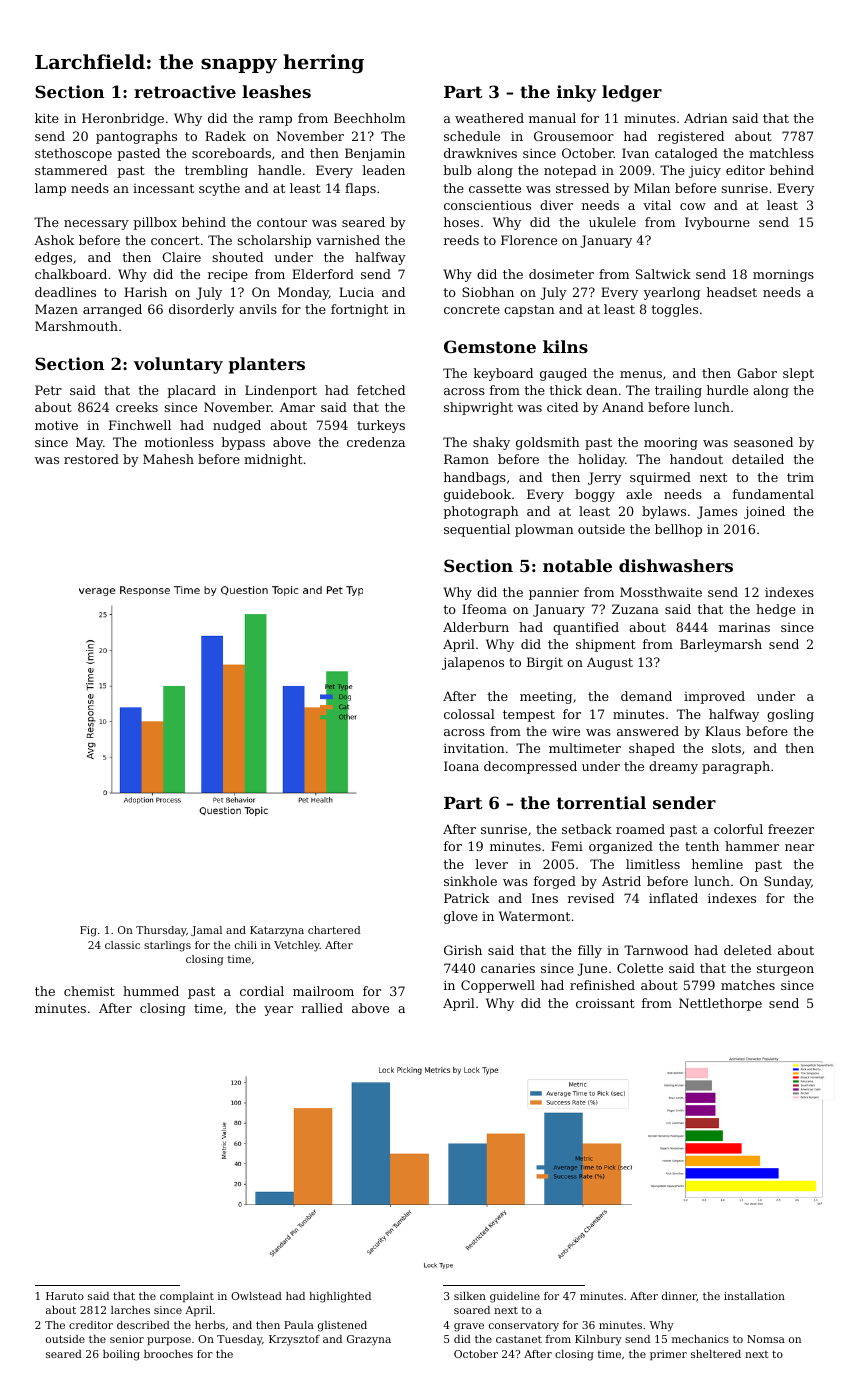  Describe the element at coordinates (477, 530) in the page. I see `sequential` at that location.
